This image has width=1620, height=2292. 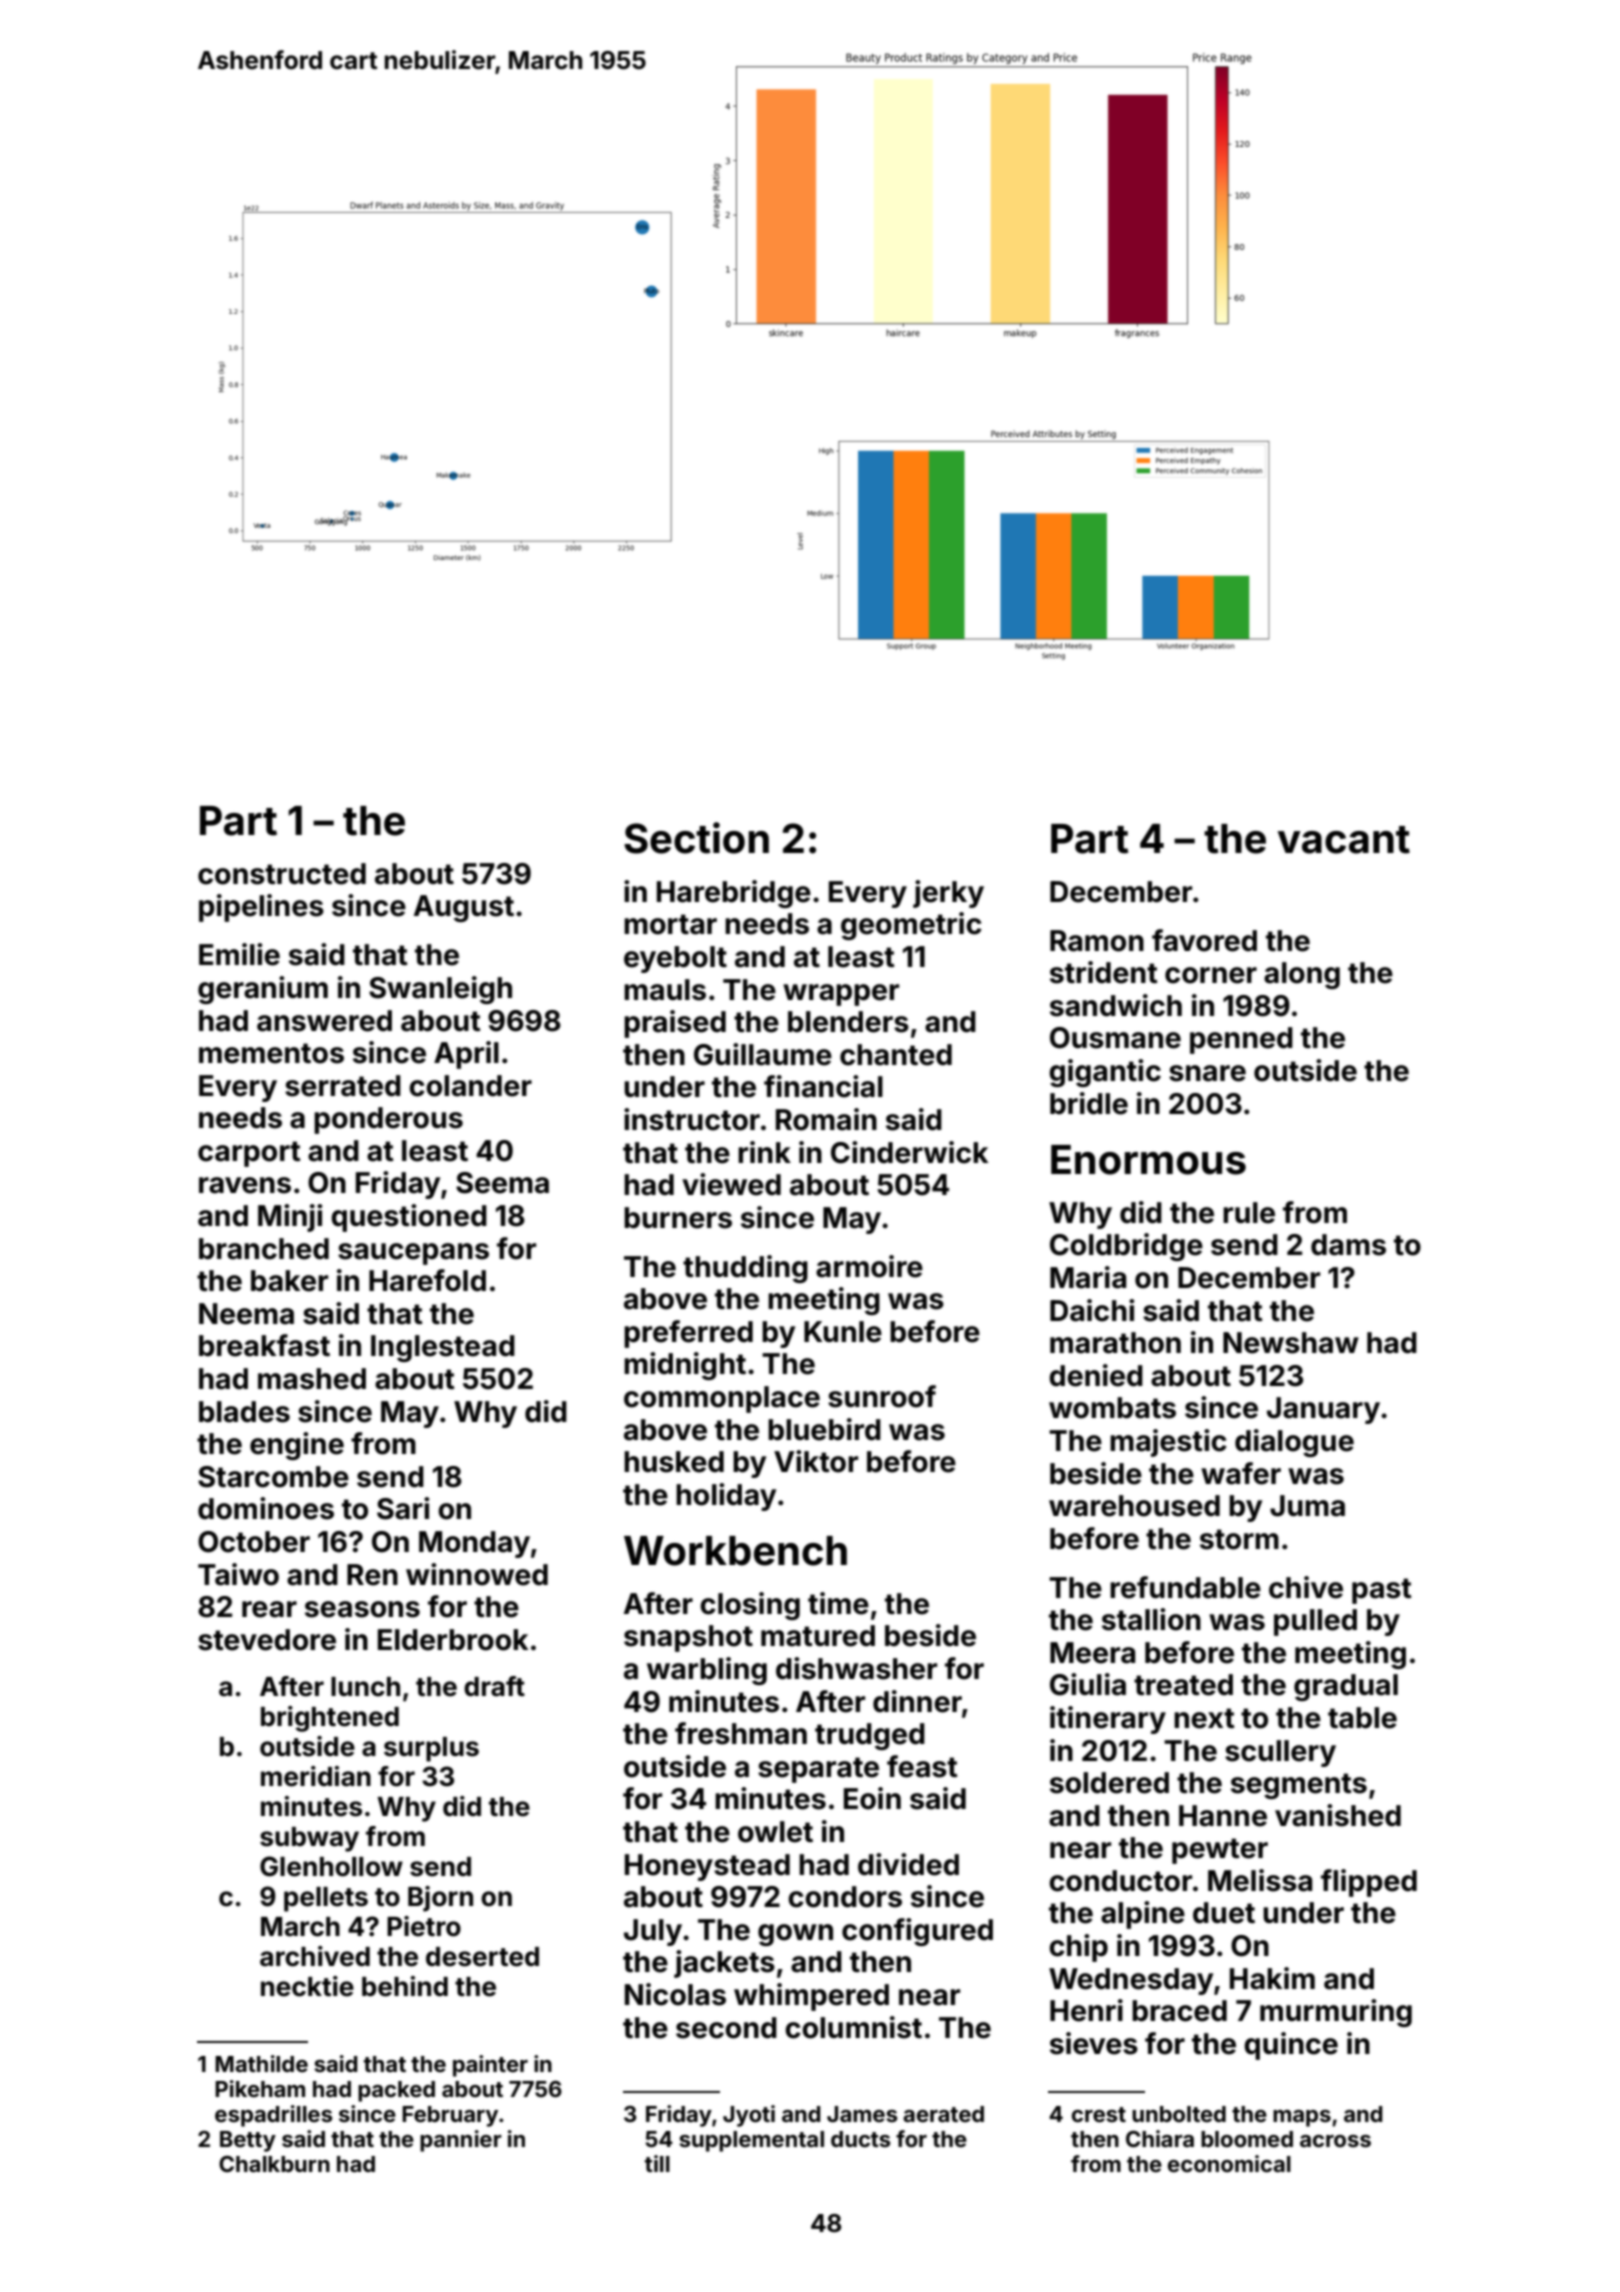 What do you see at coordinates (274, 2164) in the image?
I see `Chalkburn` at bounding box center [274, 2164].
